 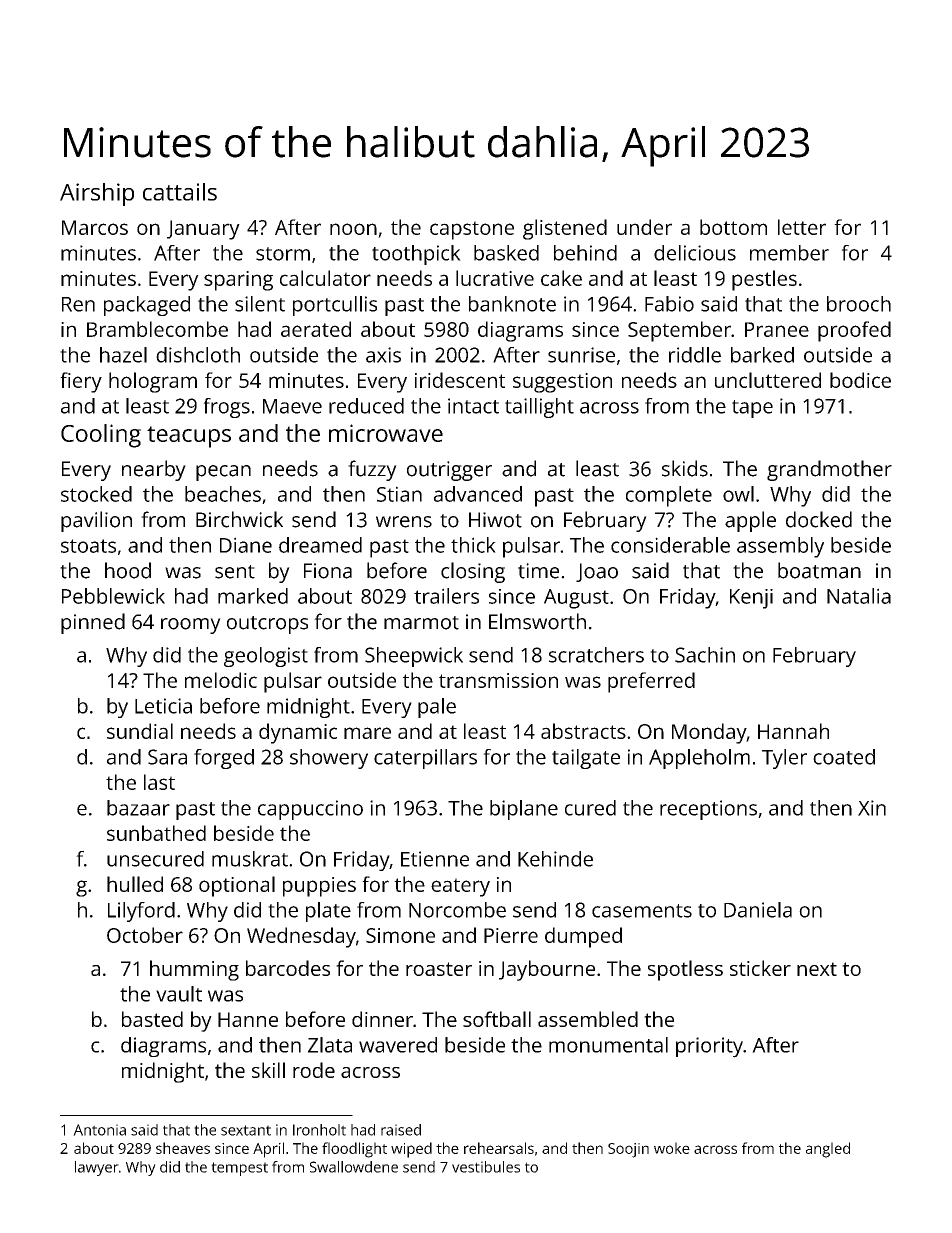 What do you see at coordinates (325, 278) in the page?
I see `calculator` at bounding box center [325, 278].
